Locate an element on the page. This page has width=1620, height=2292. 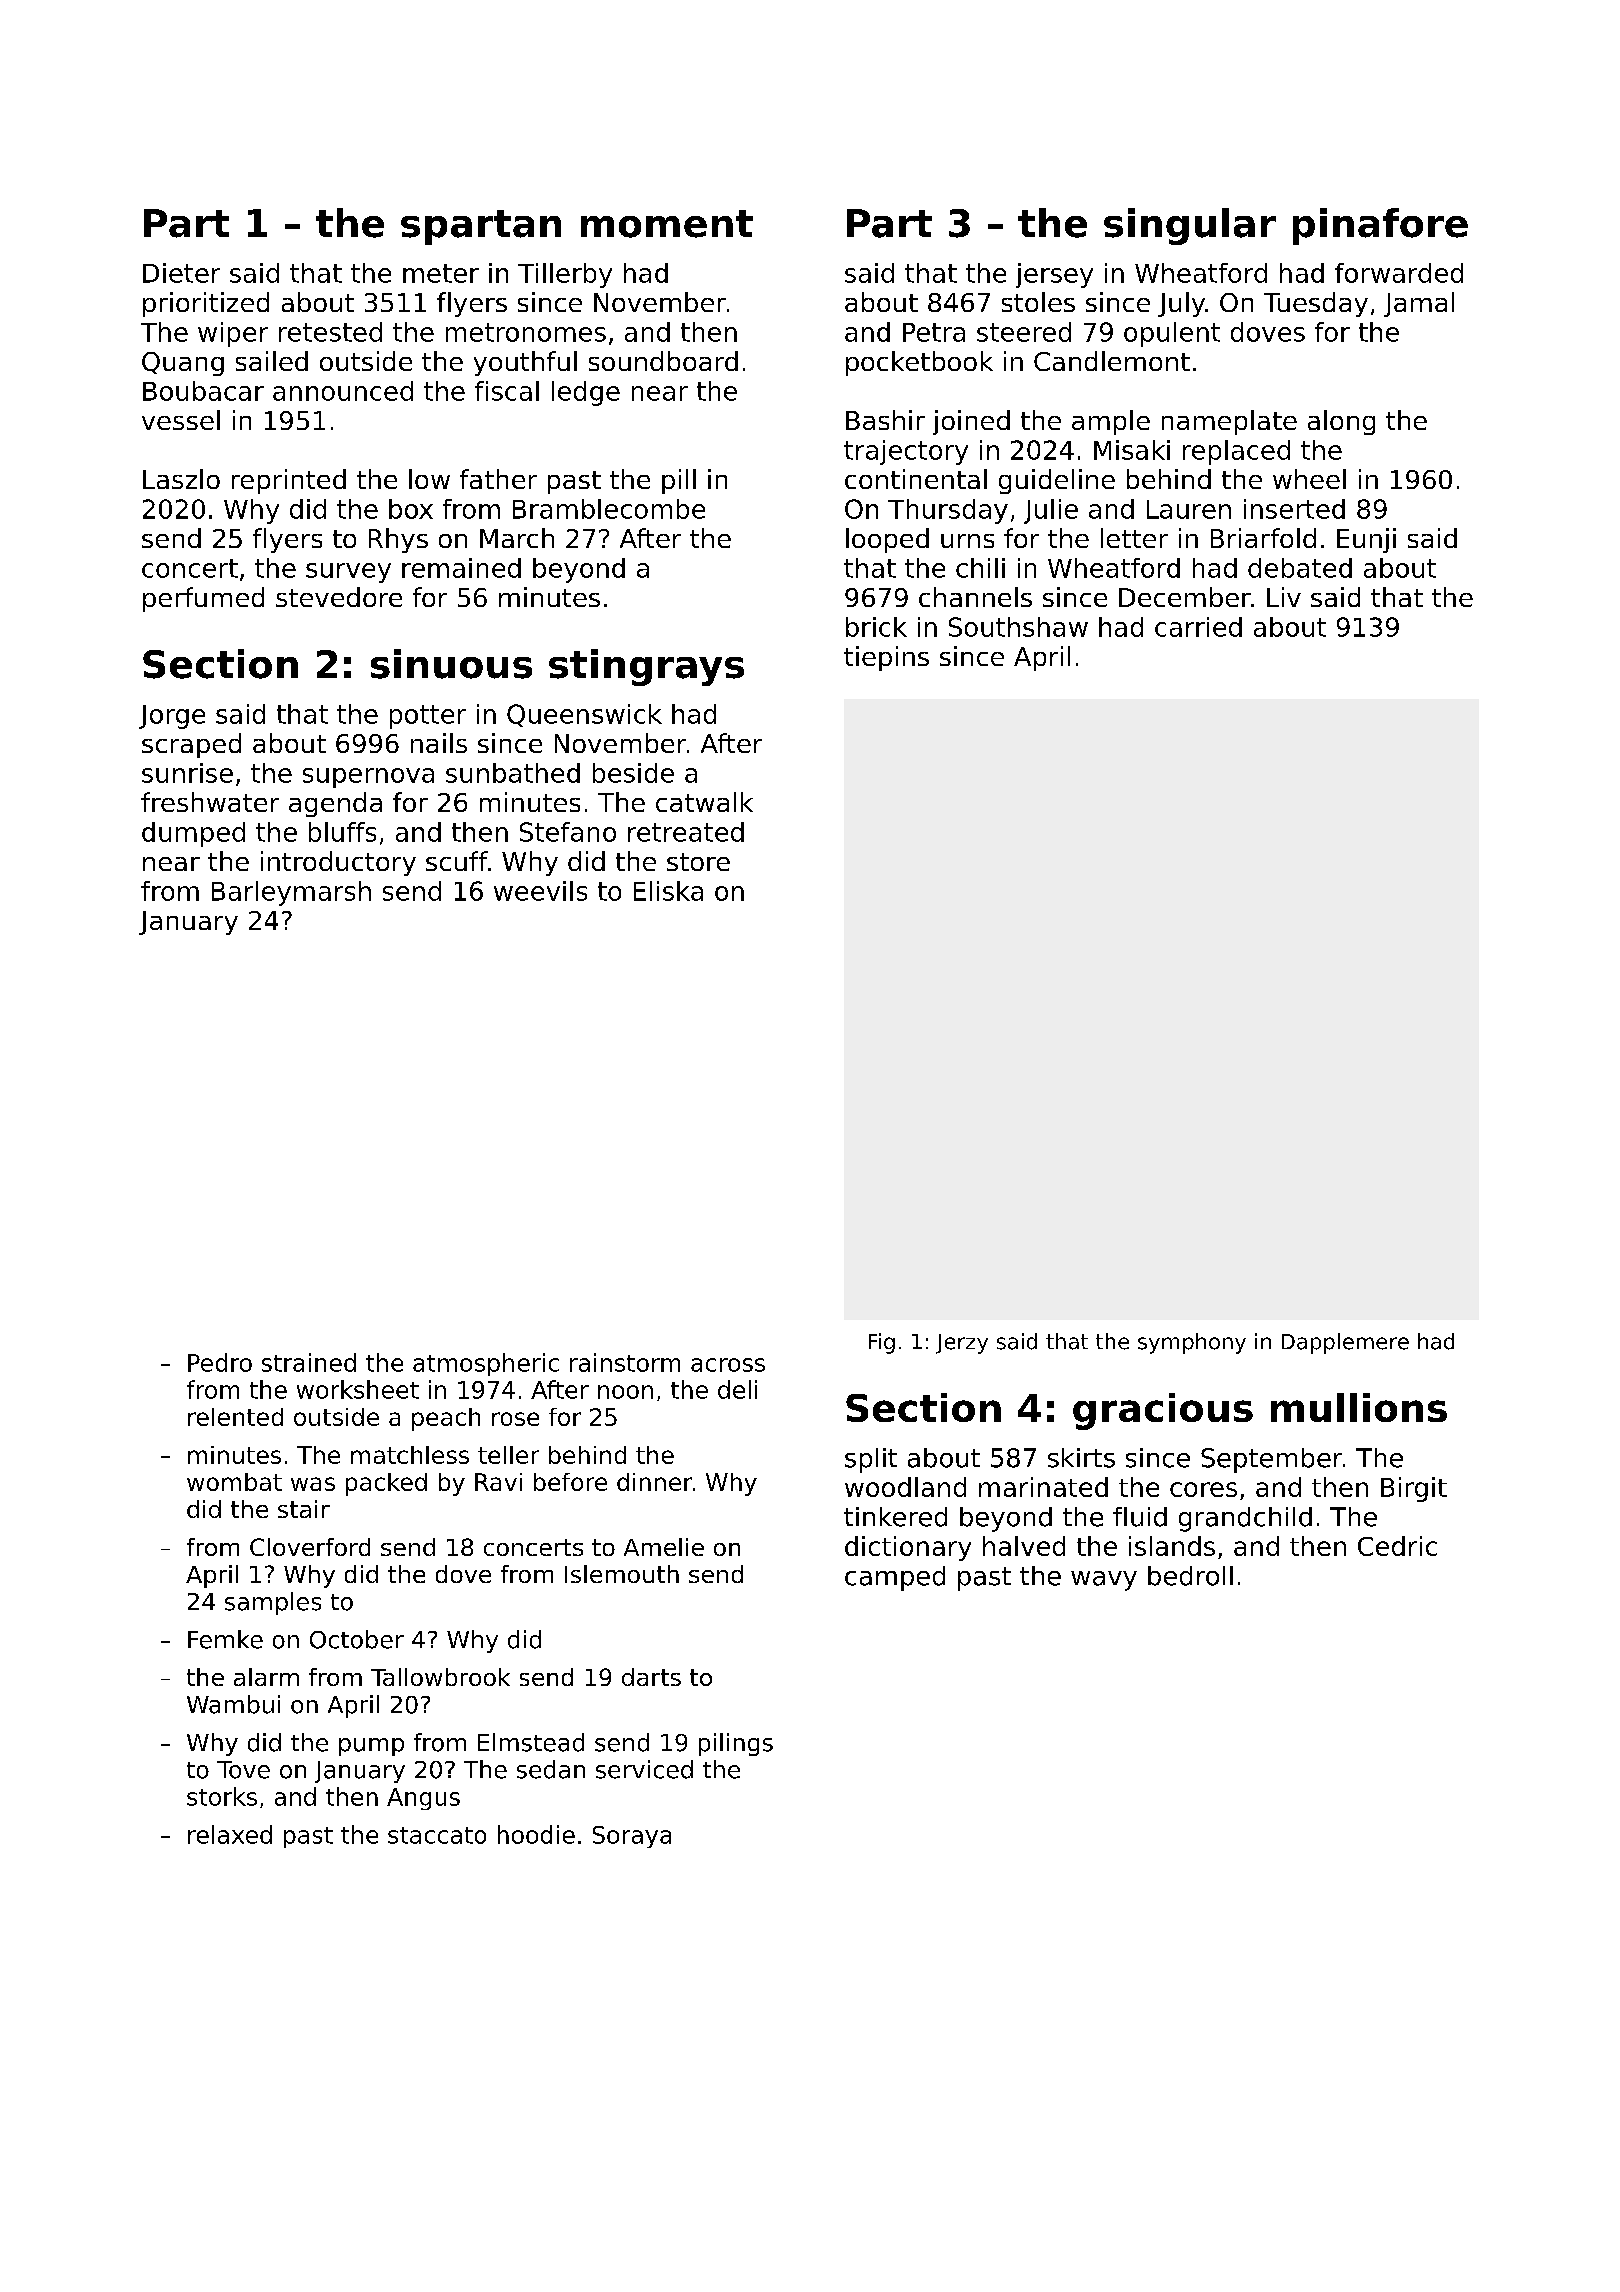
Eunji is located at coordinates (1366, 540).
